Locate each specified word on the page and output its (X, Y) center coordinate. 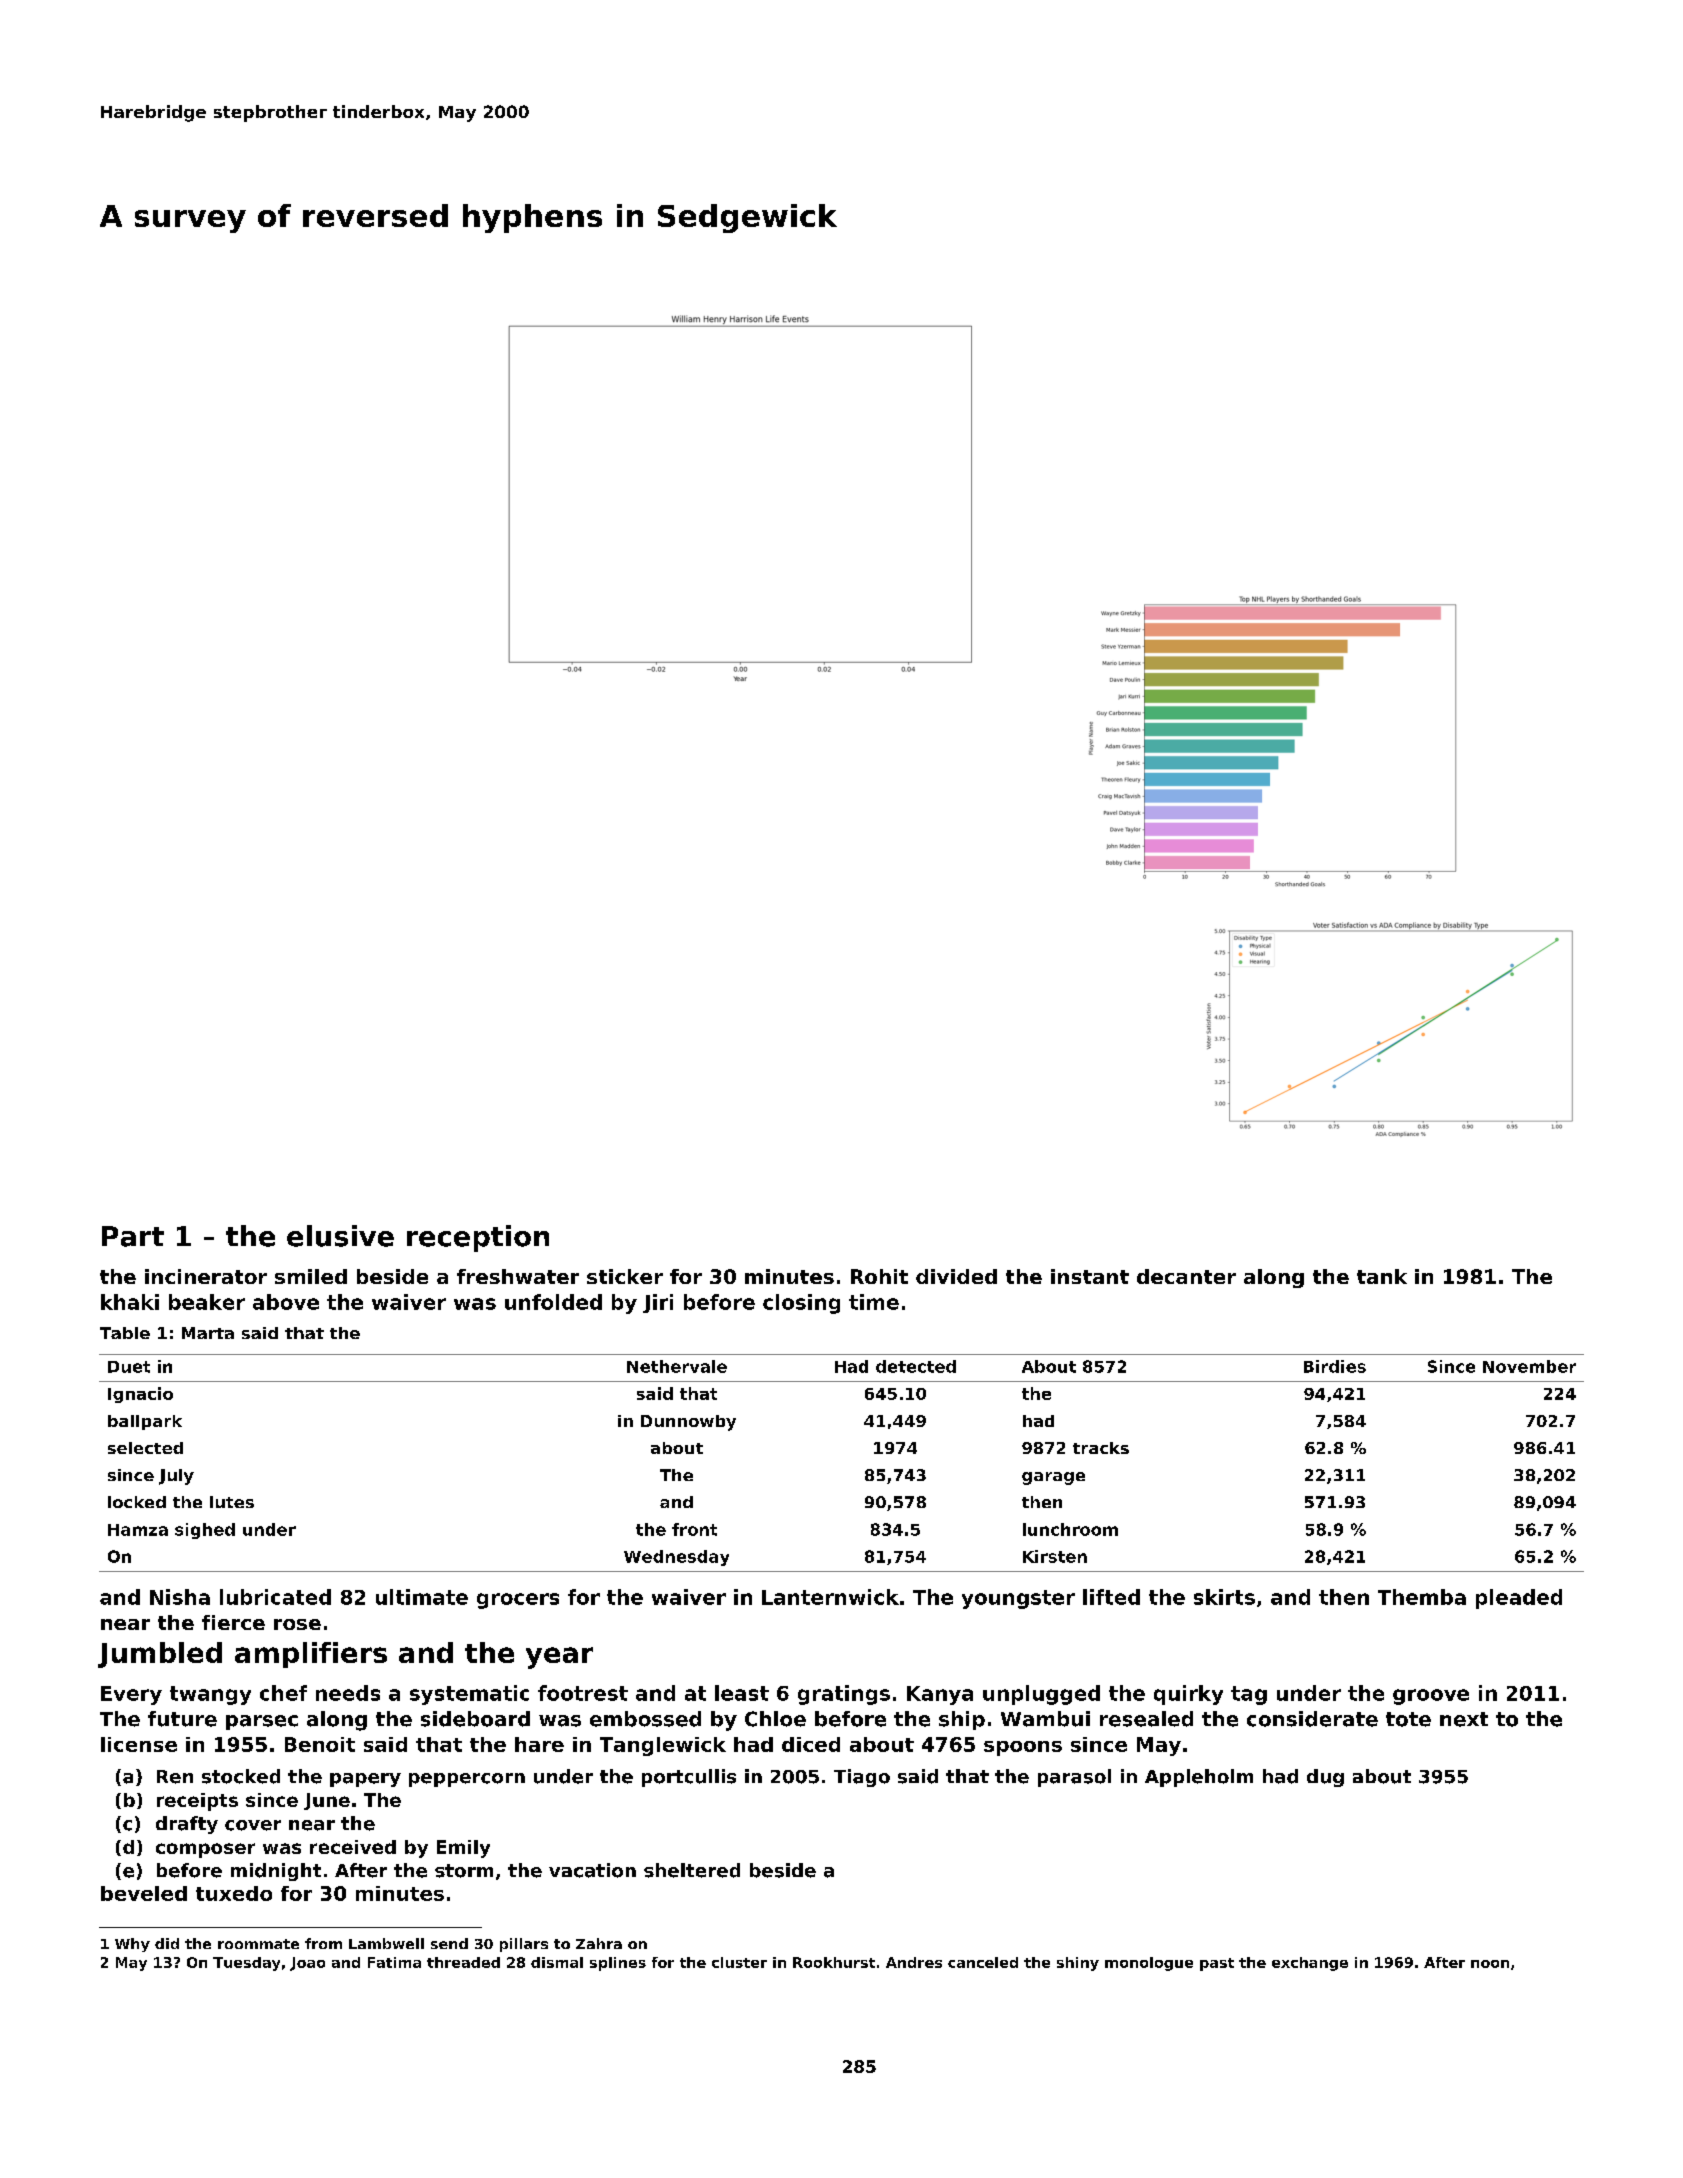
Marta (208, 1333)
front (694, 1529)
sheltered (692, 1870)
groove (1431, 1697)
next (1464, 1719)
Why (132, 1945)
